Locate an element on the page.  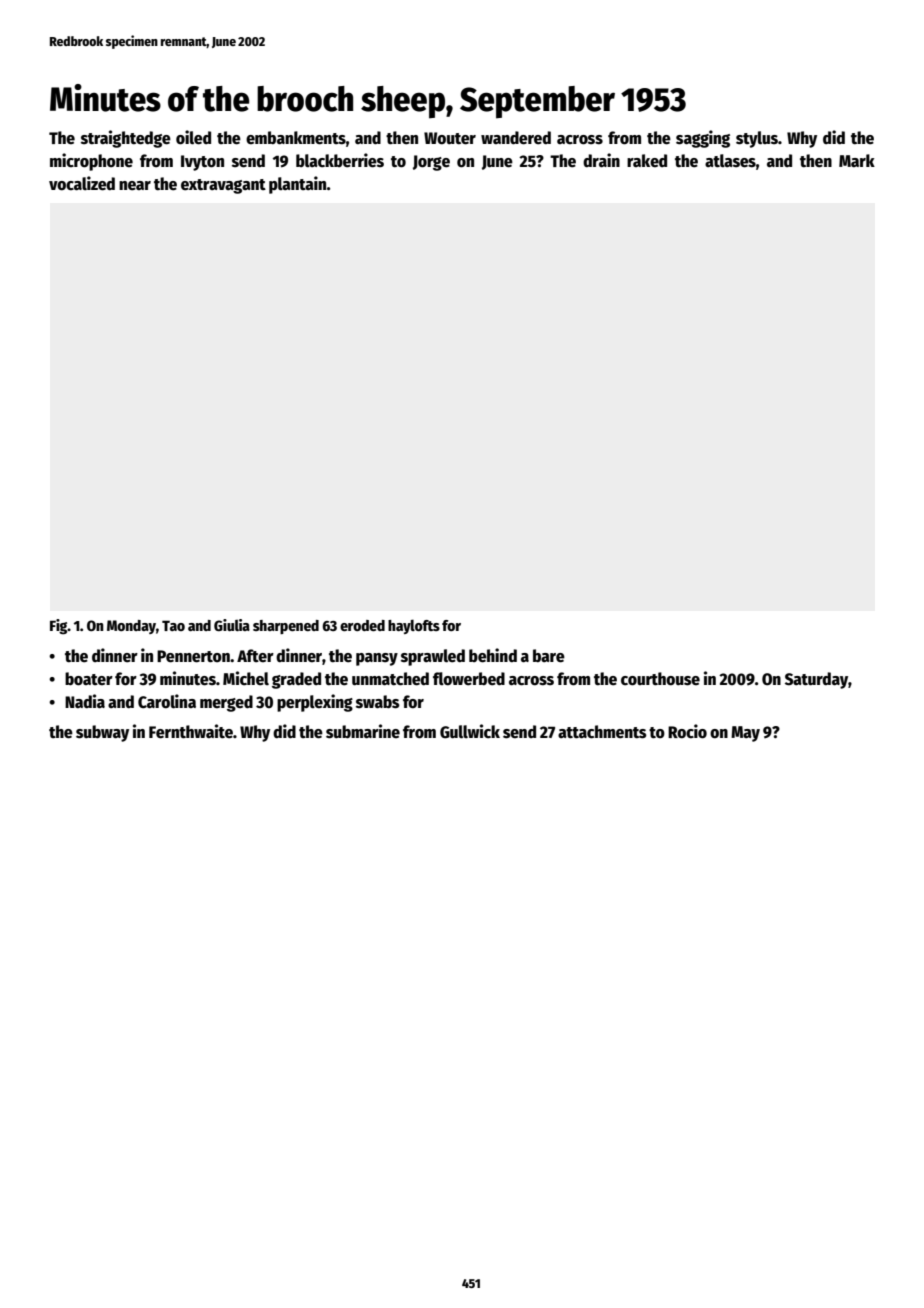
stylus is located at coordinates (757, 139).
